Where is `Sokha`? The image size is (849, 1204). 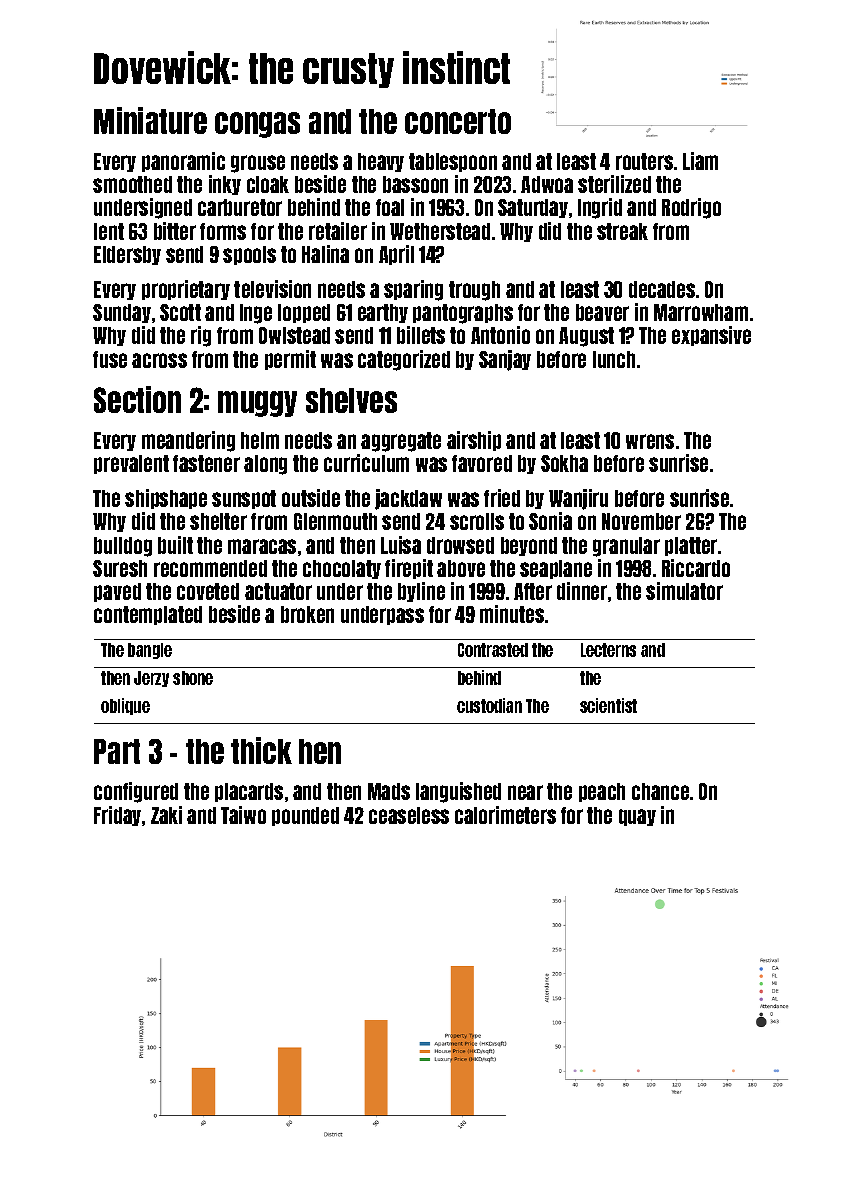 Sokha is located at coordinates (564, 463).
